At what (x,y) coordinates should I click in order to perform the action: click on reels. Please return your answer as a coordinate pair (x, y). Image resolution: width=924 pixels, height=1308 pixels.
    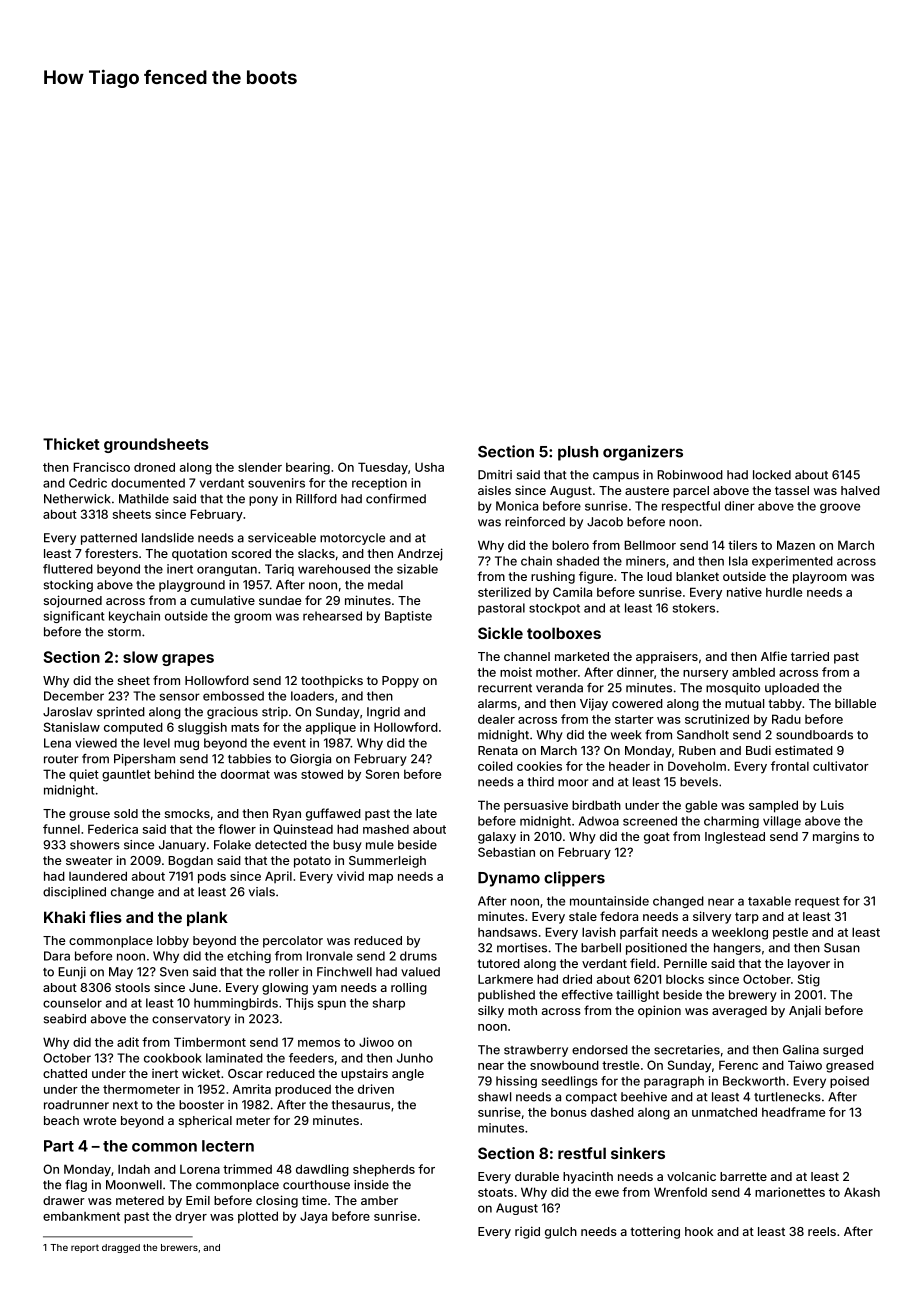
    Looking at the image, I should click on (822, 1231).
